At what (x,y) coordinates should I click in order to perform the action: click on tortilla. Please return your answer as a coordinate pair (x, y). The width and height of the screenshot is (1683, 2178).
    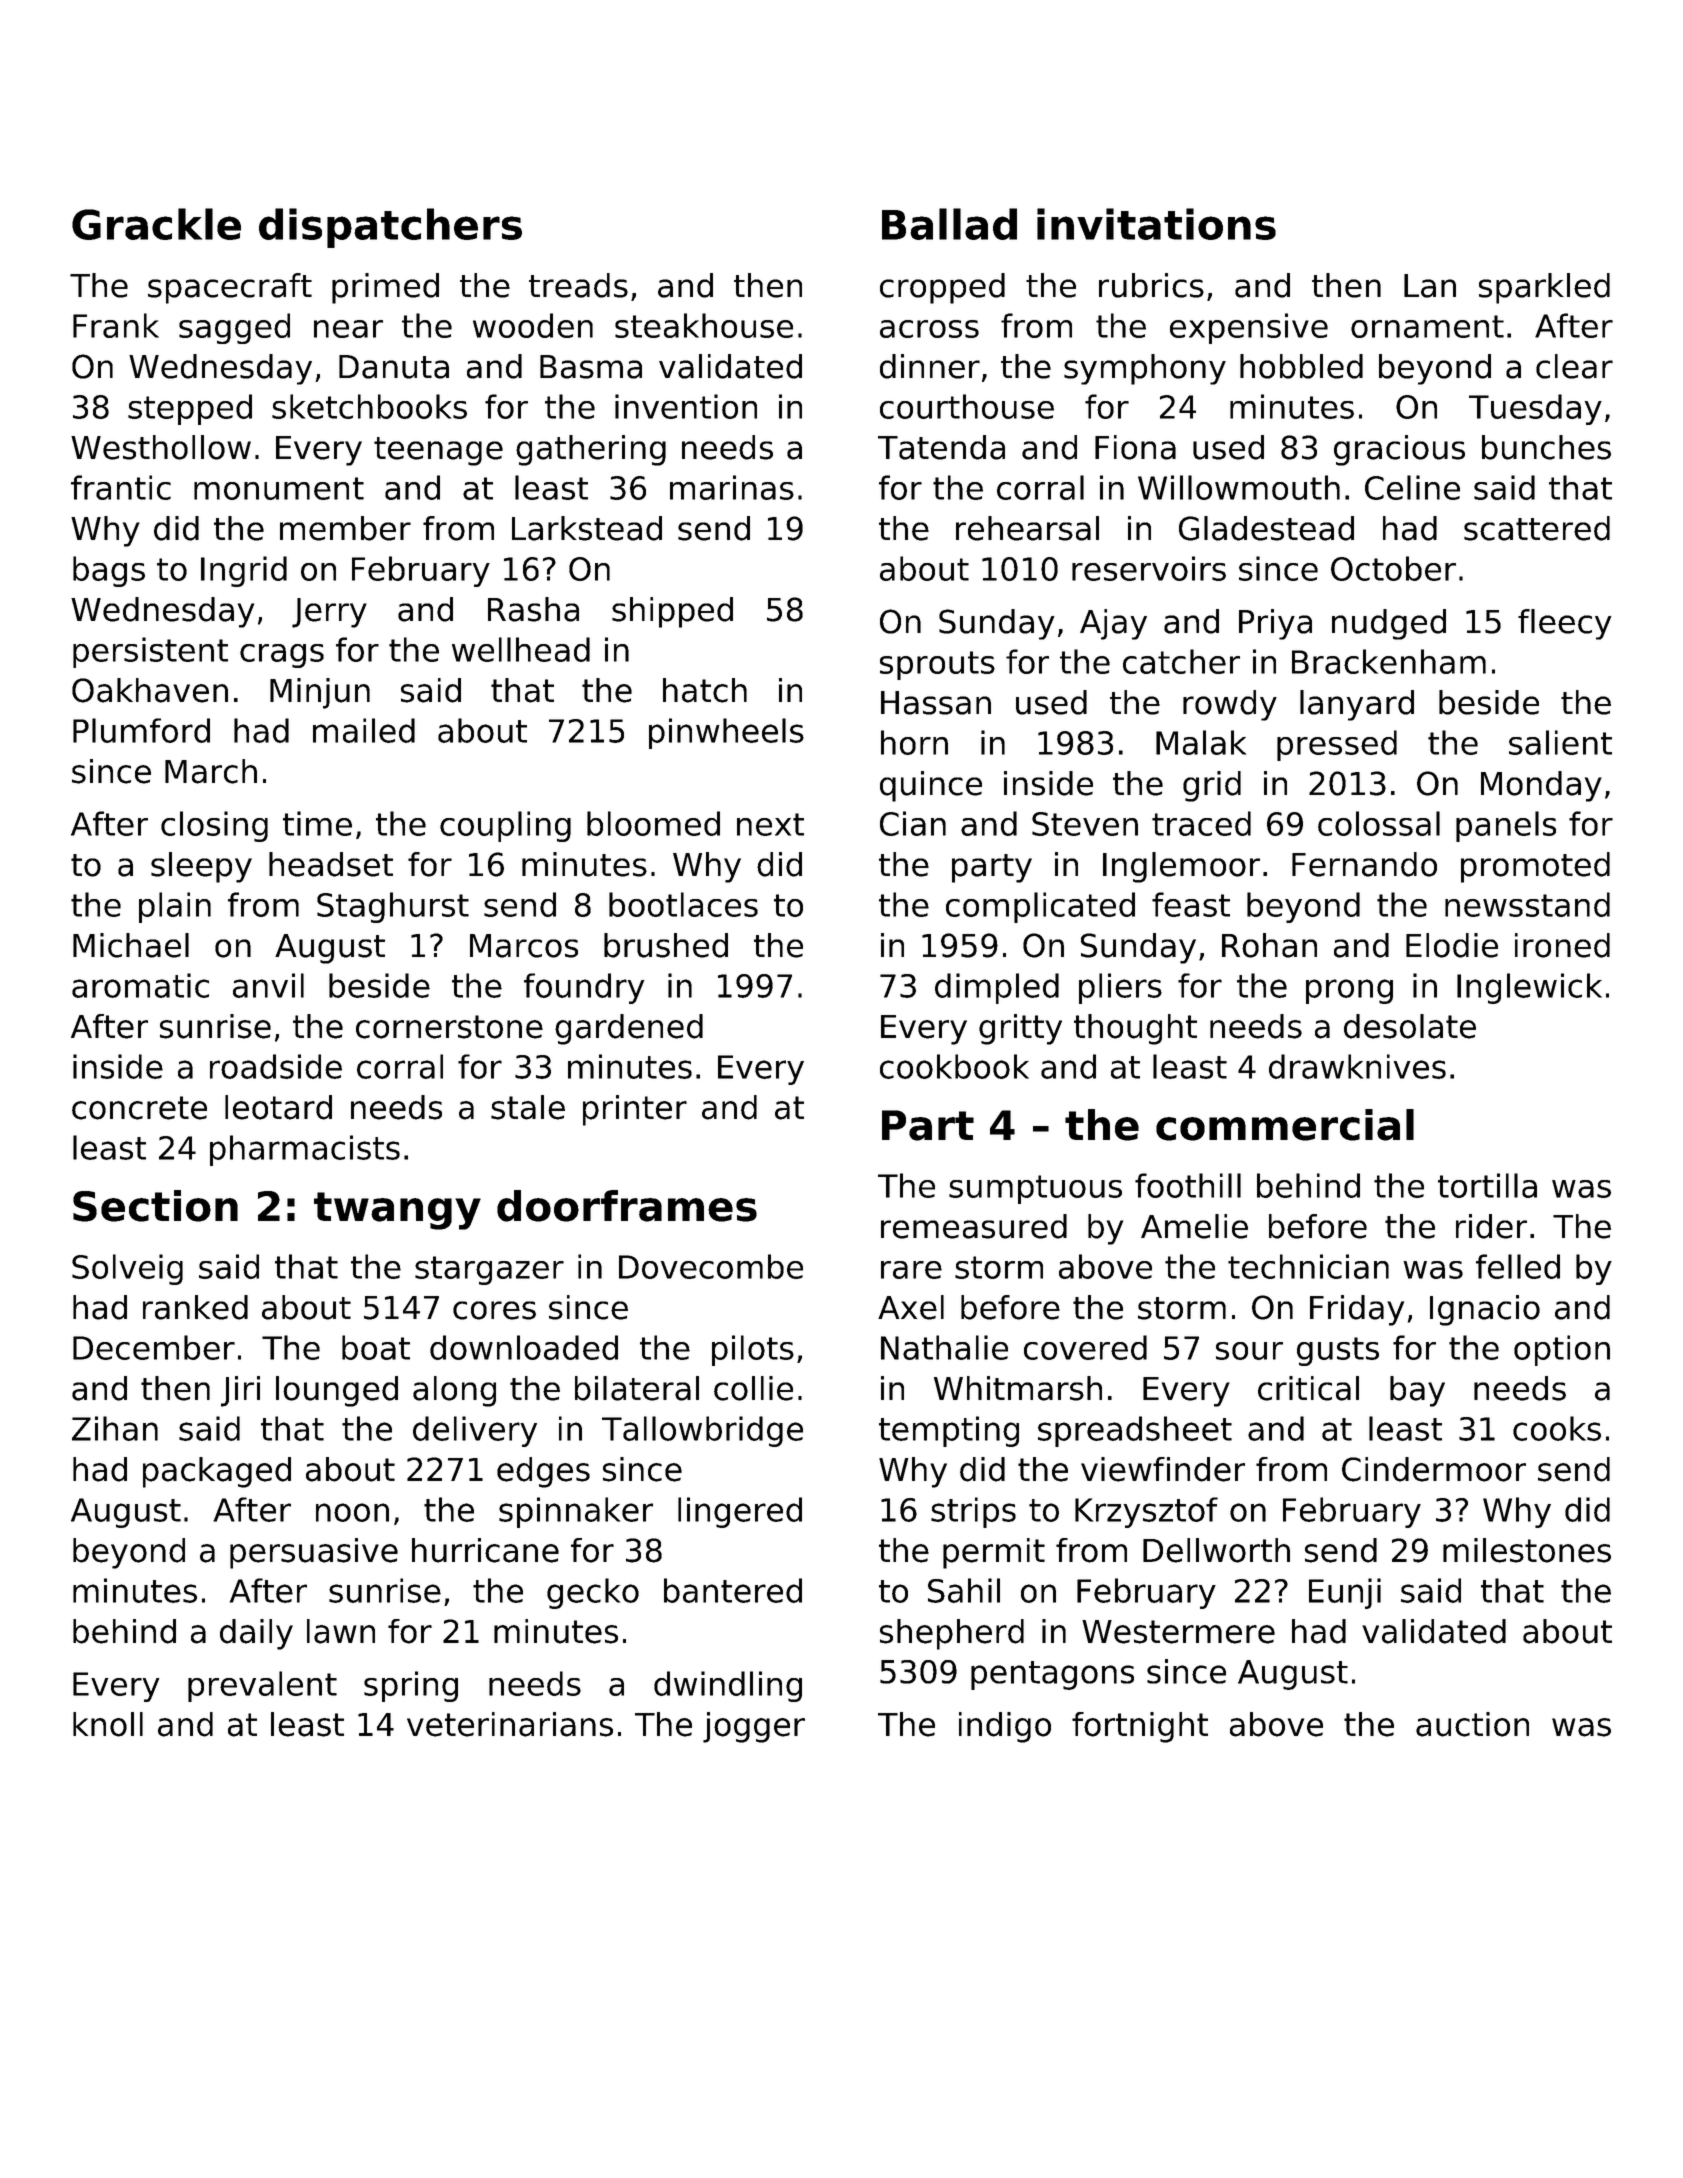
    Looking at the image, I should click on (1487, 1185).
